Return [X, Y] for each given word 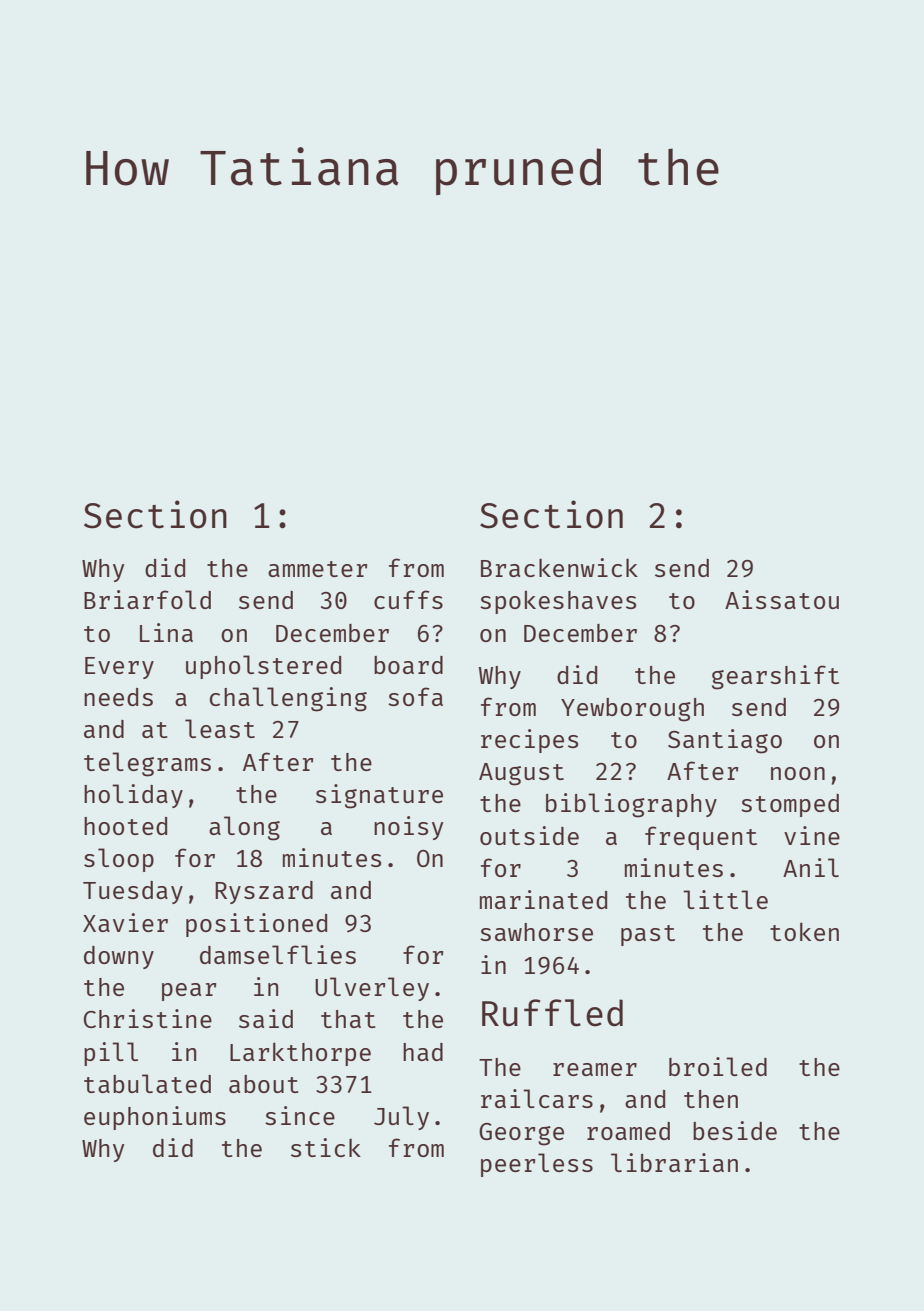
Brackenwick [559, 567]
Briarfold [147, 599]
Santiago [725, 741]
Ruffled [552, 1013]
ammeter [317, 569]
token [804, 931]
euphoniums [155, 1118]
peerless [537, 1165]
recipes [529, 741]
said [266, 1018]
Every [119, 668]
